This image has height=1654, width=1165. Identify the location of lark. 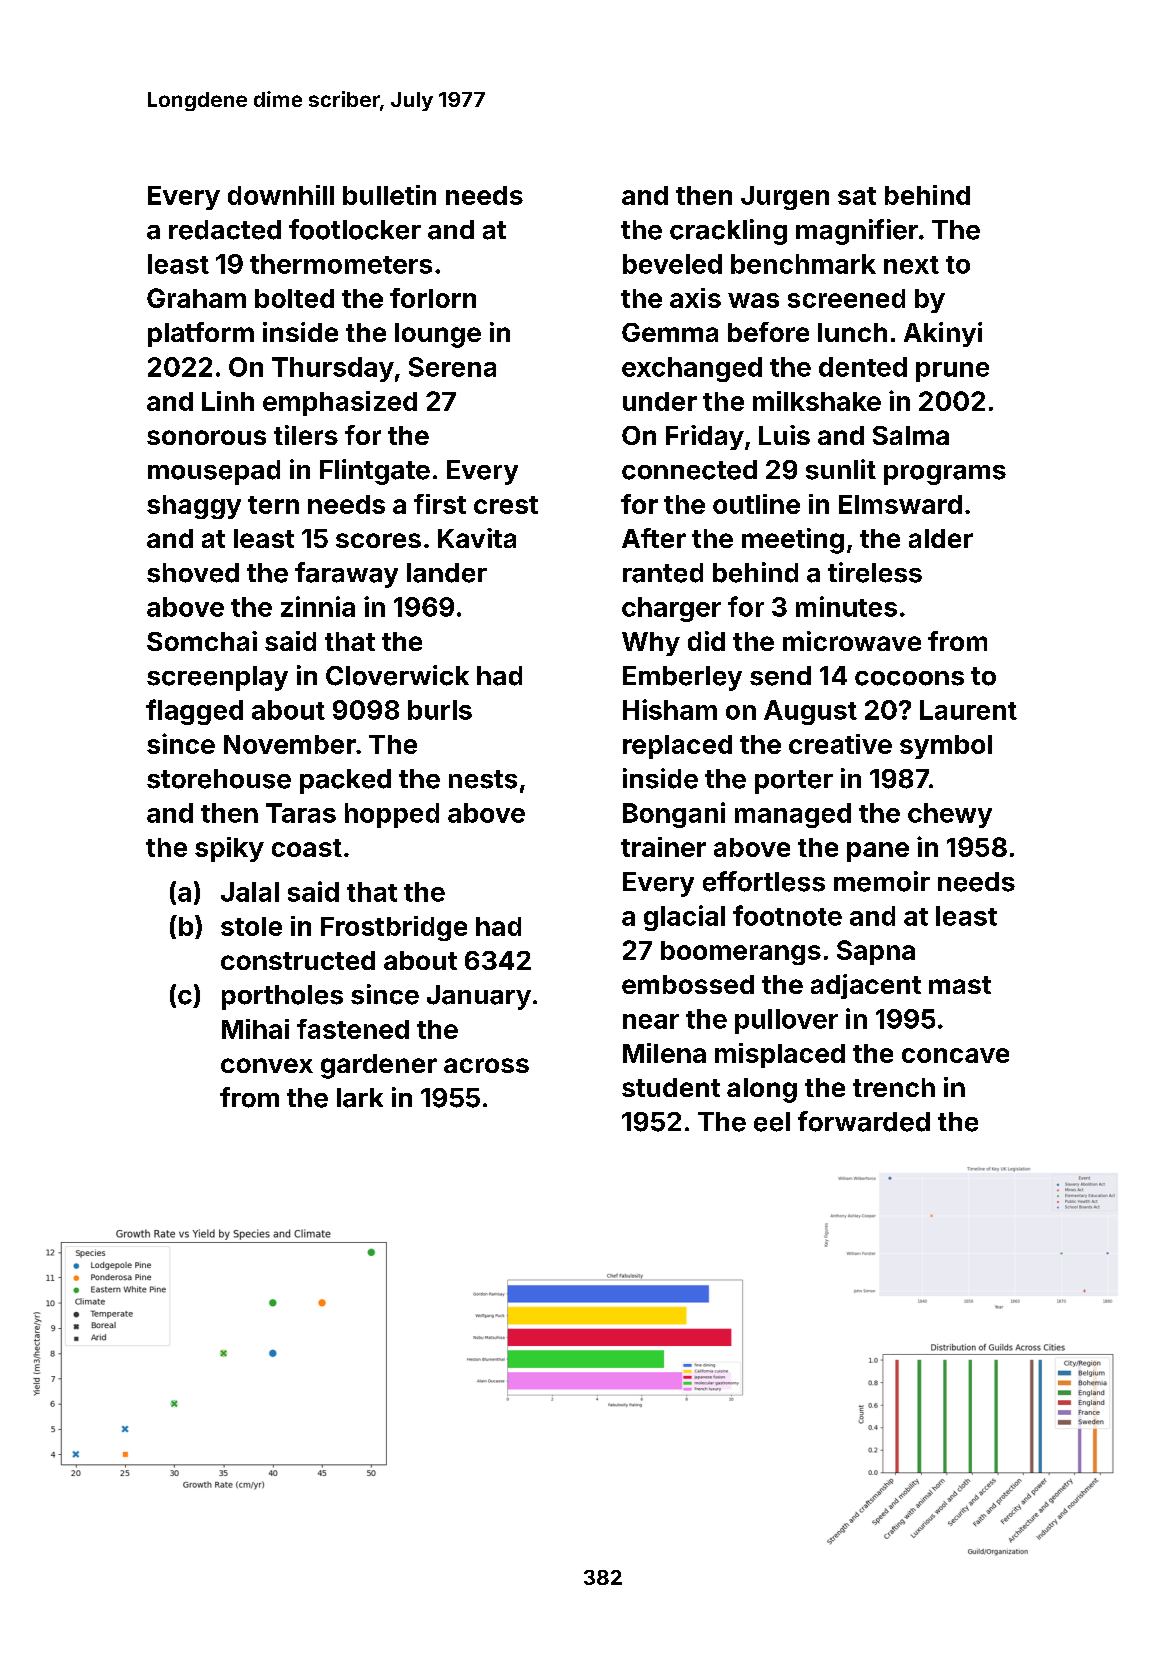
(360, 1098).
